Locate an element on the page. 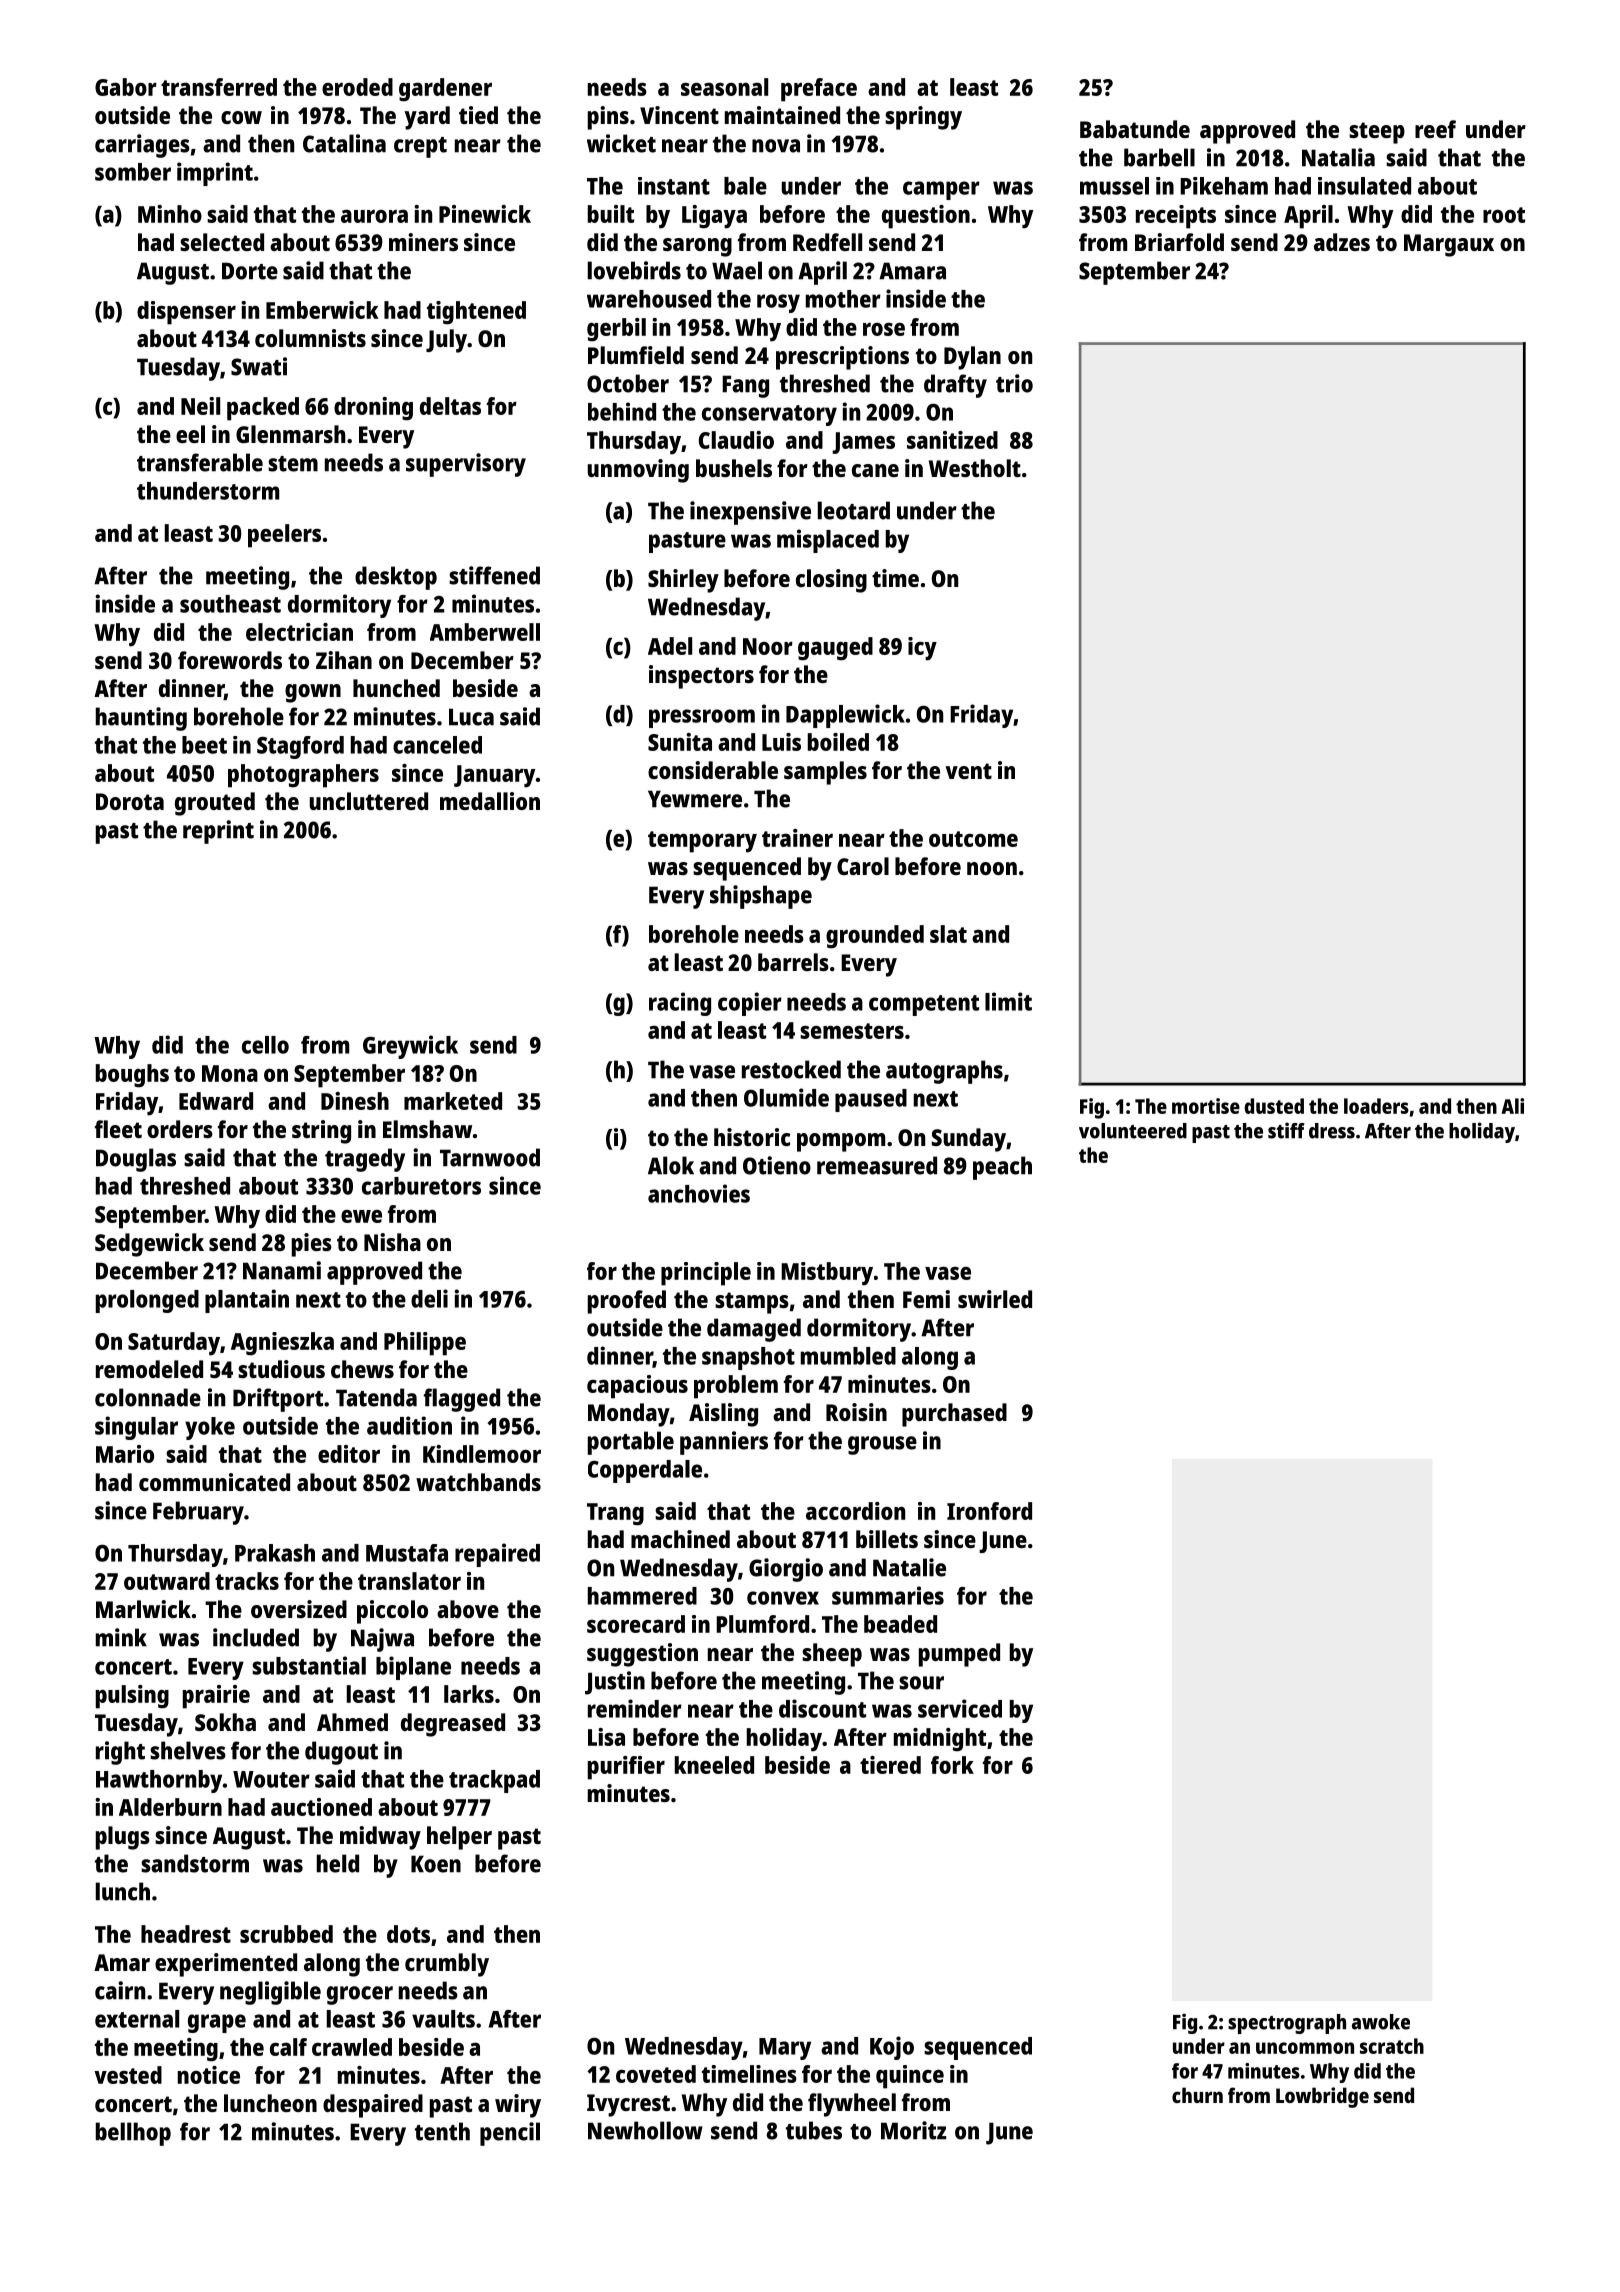  pumped is located at coordinates (959, 1655).
